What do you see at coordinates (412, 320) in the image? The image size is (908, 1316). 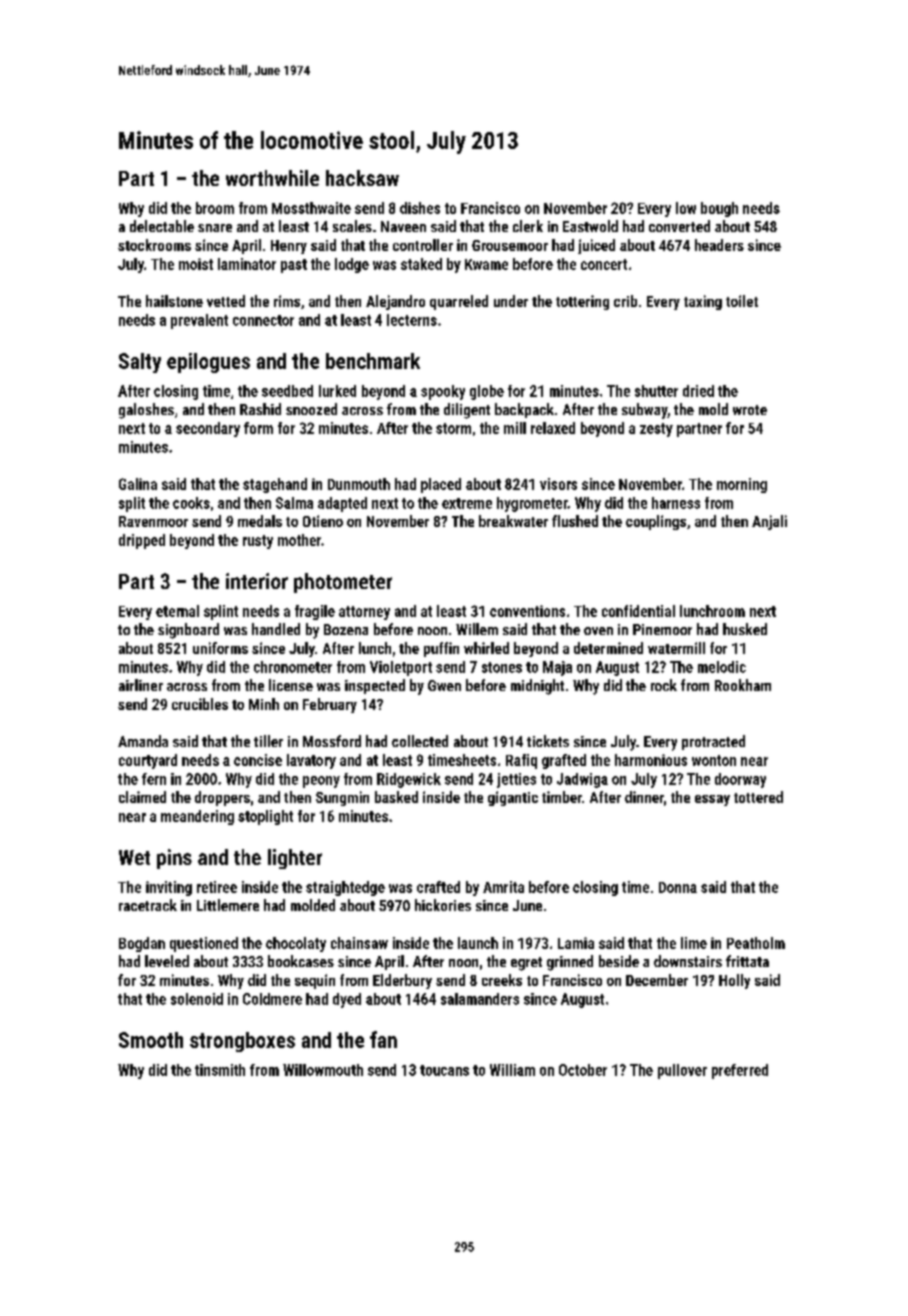 I see `lecterns` at bounding box center [412, 320].
